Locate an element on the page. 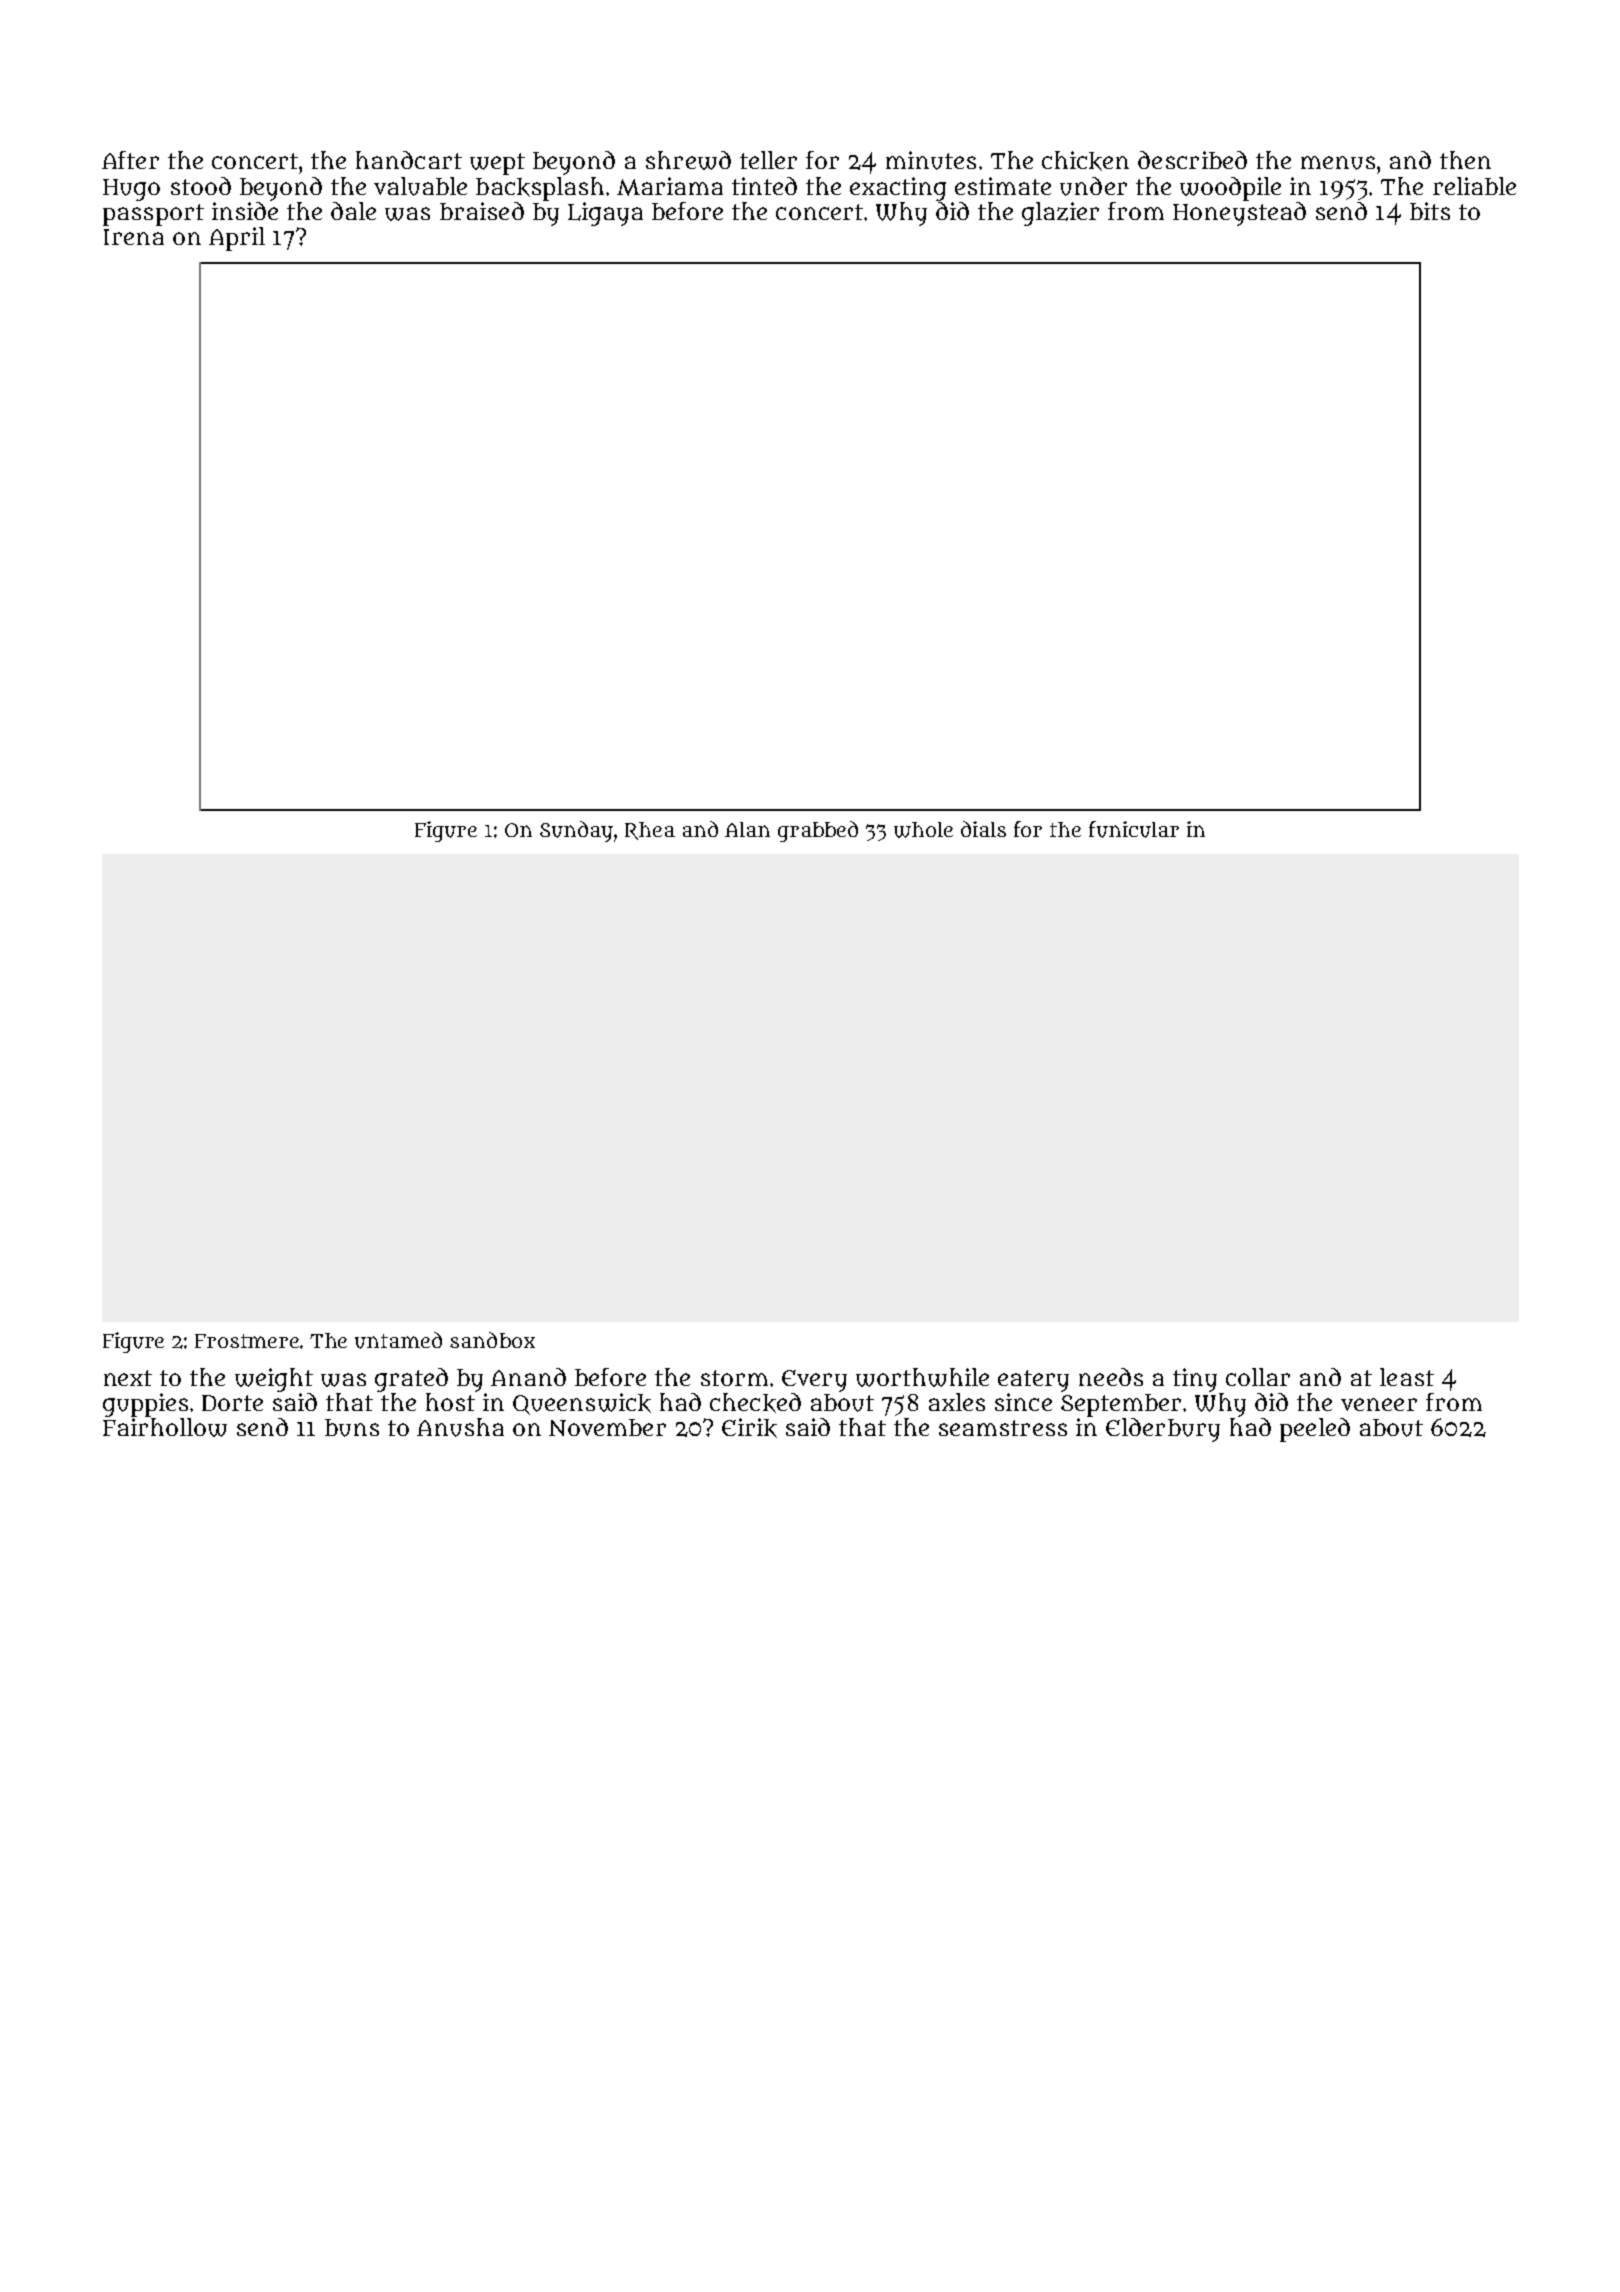  After is located at coordinates (130, 160).
